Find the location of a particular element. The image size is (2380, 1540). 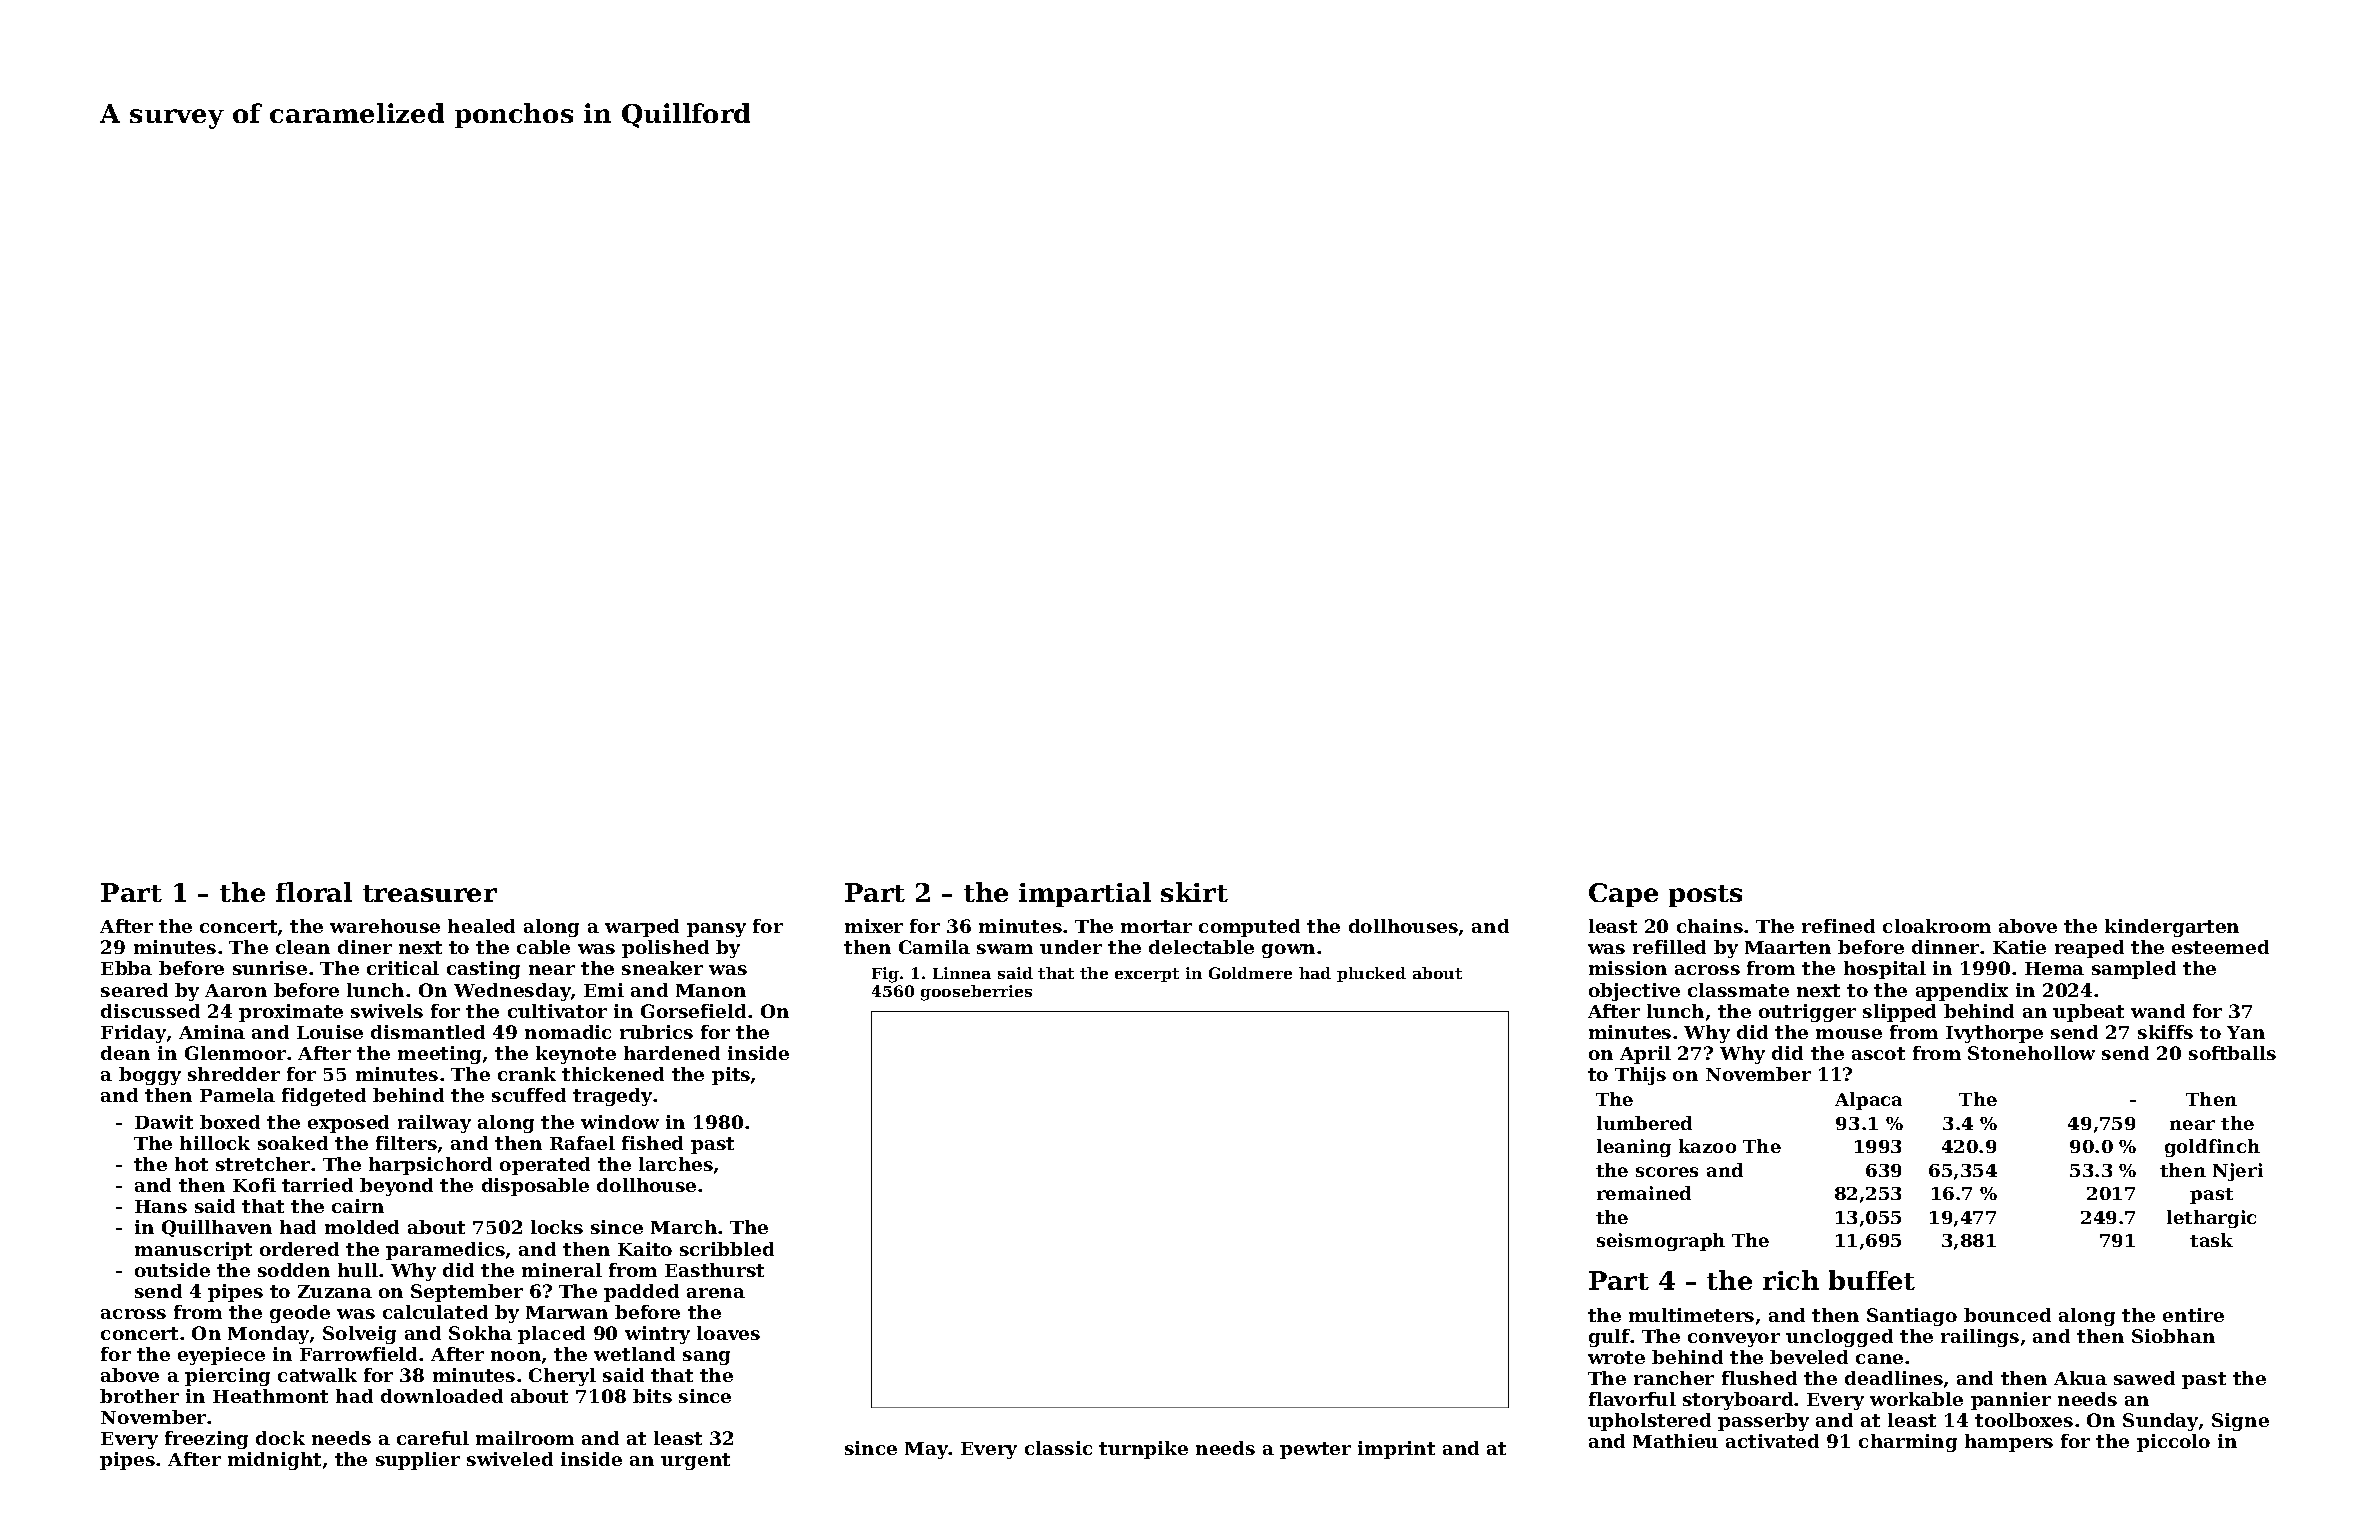

pewter is located at coordinates (1315, 1450).
